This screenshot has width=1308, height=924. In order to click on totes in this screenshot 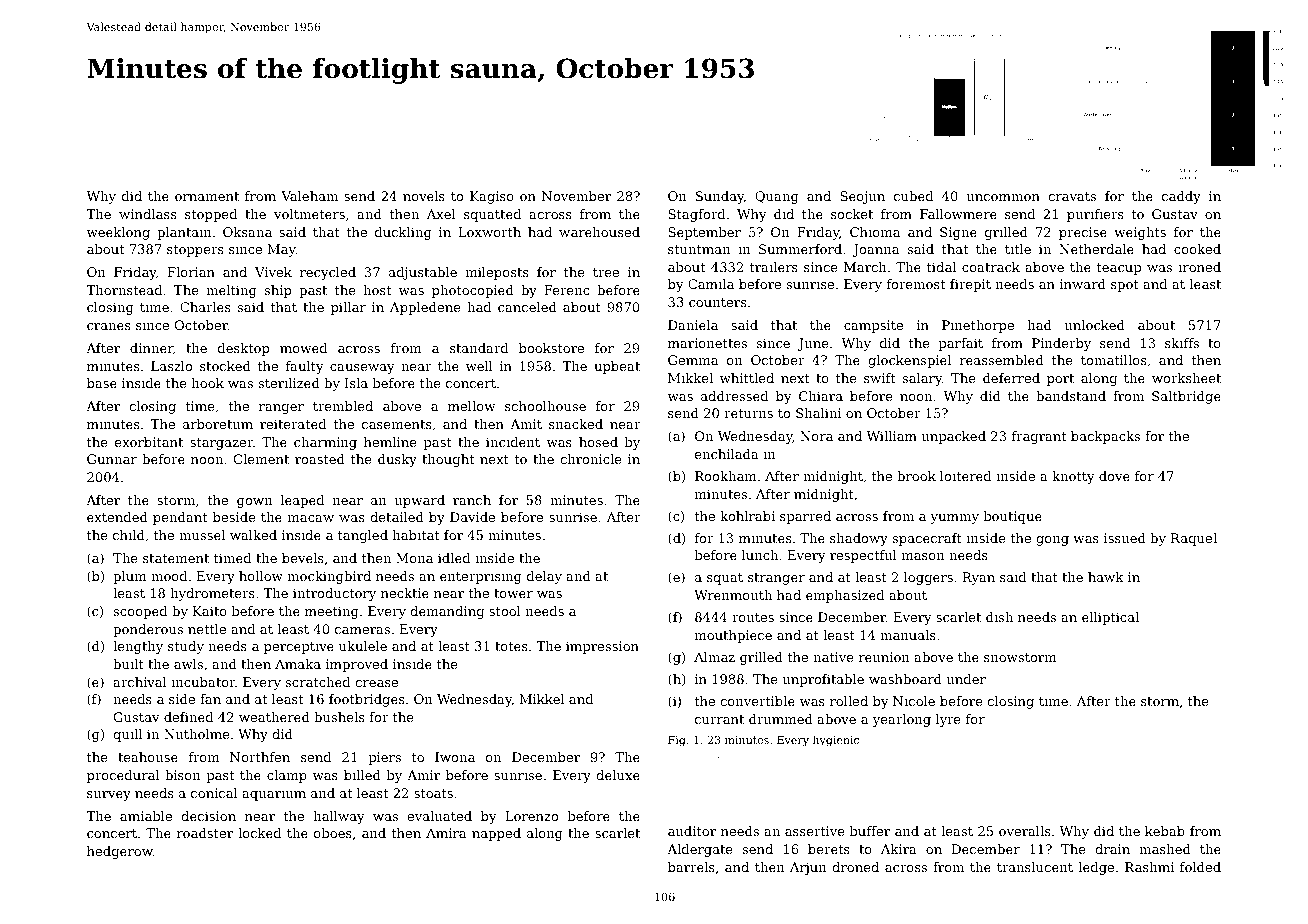, I will do `click(511, 646)`.
